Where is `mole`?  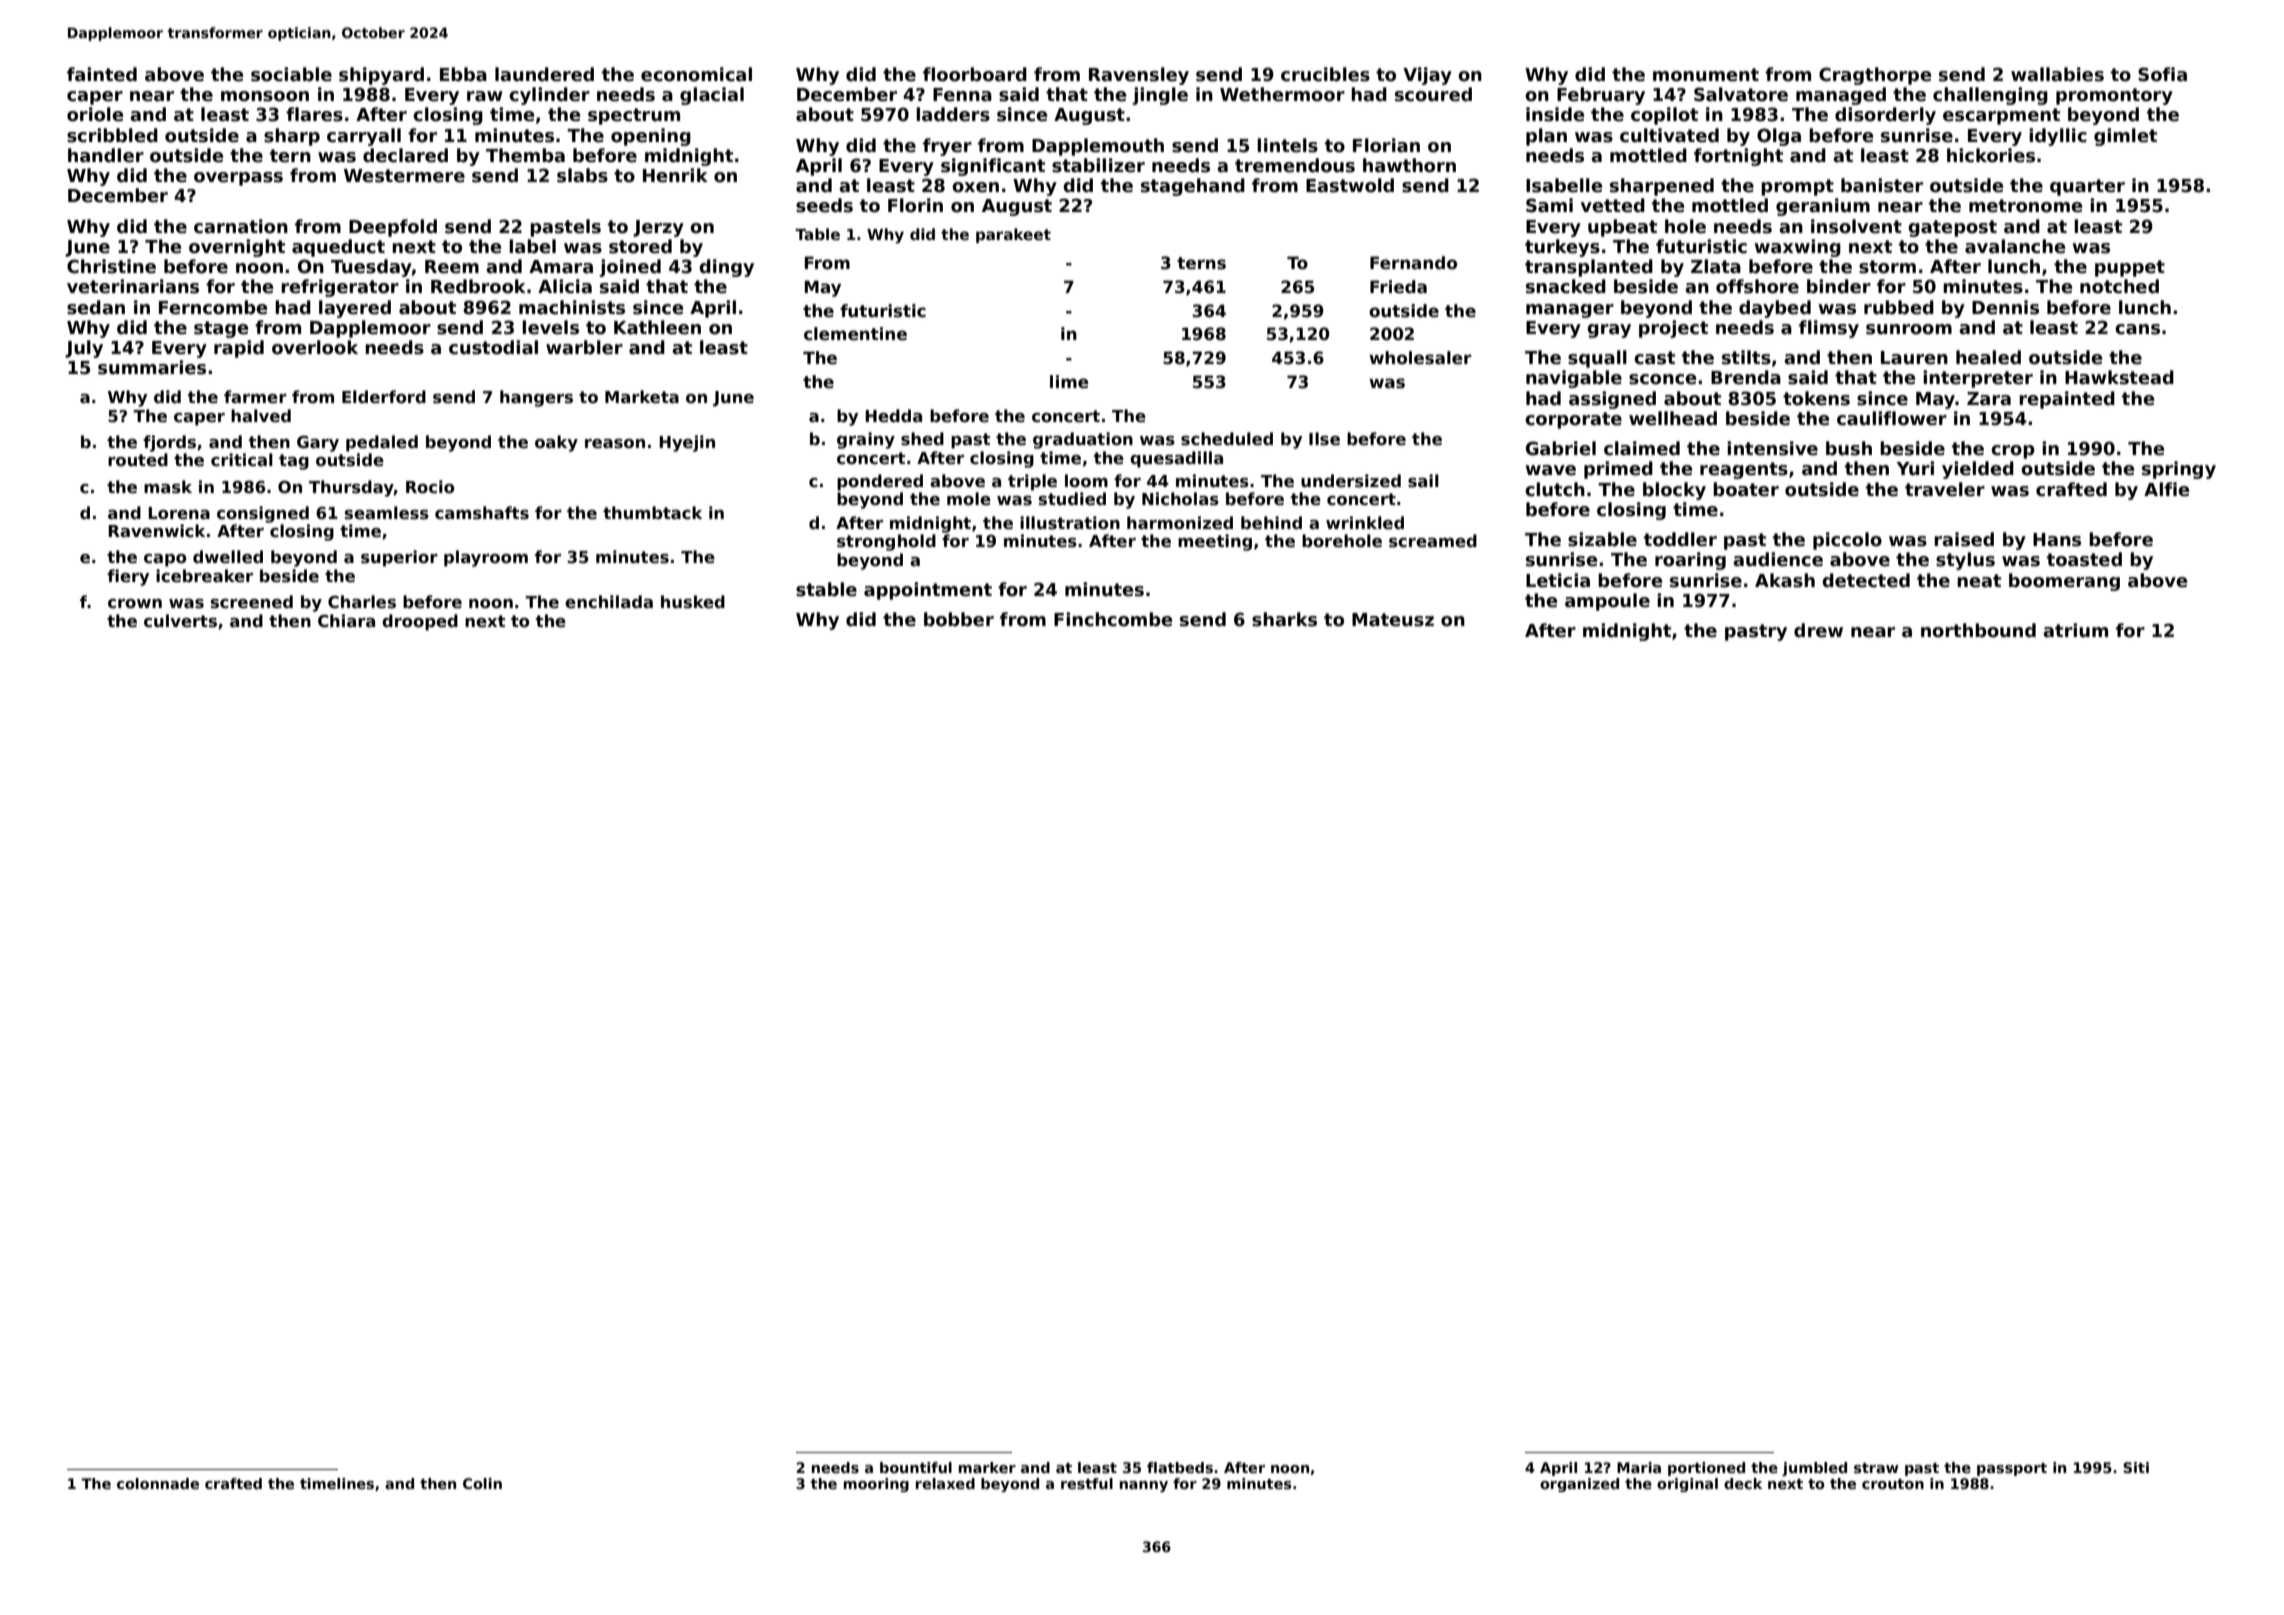 mole is located at coordinates (969, 499).
